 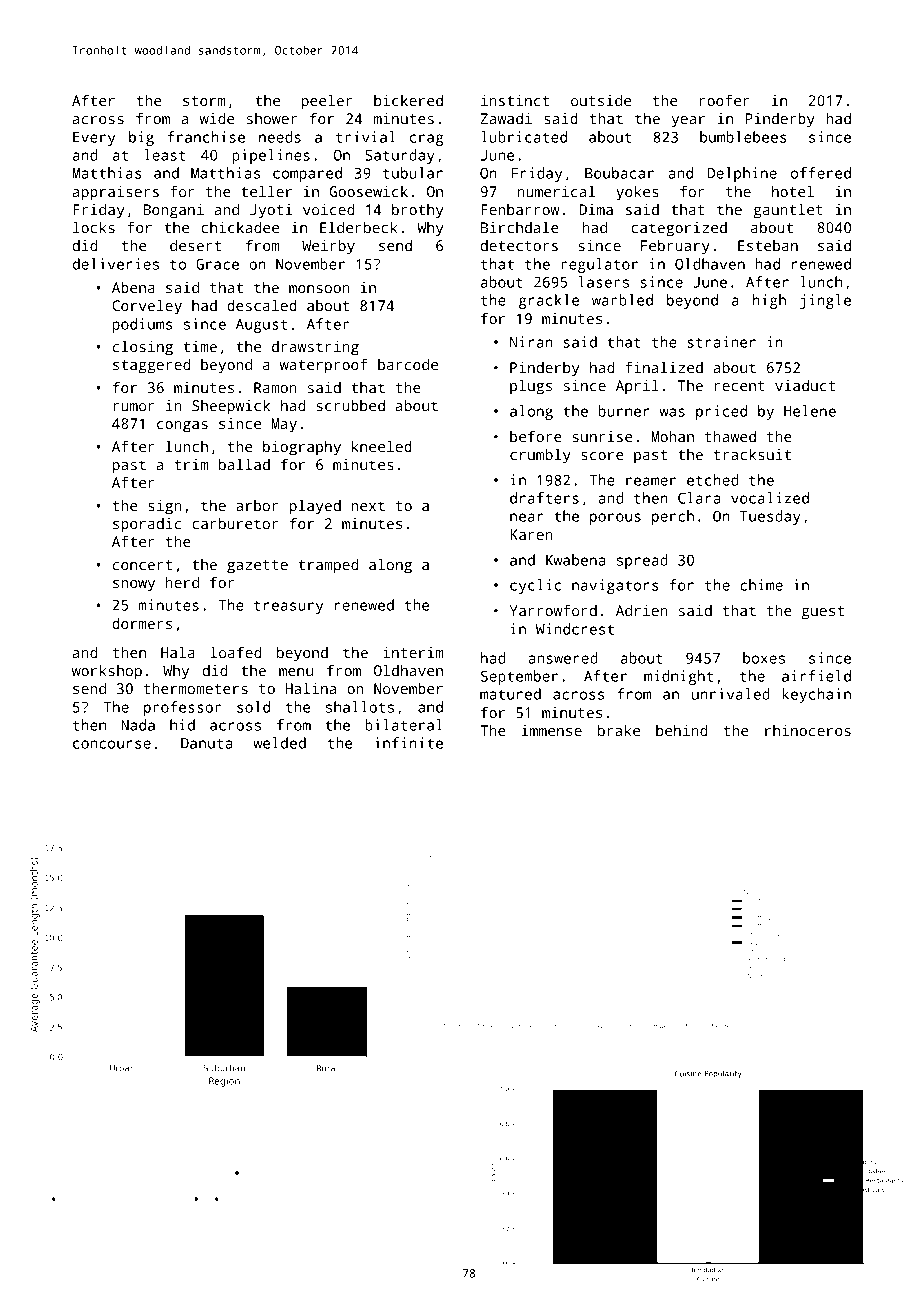 I want to click on near, so click(x=526, y=517).
